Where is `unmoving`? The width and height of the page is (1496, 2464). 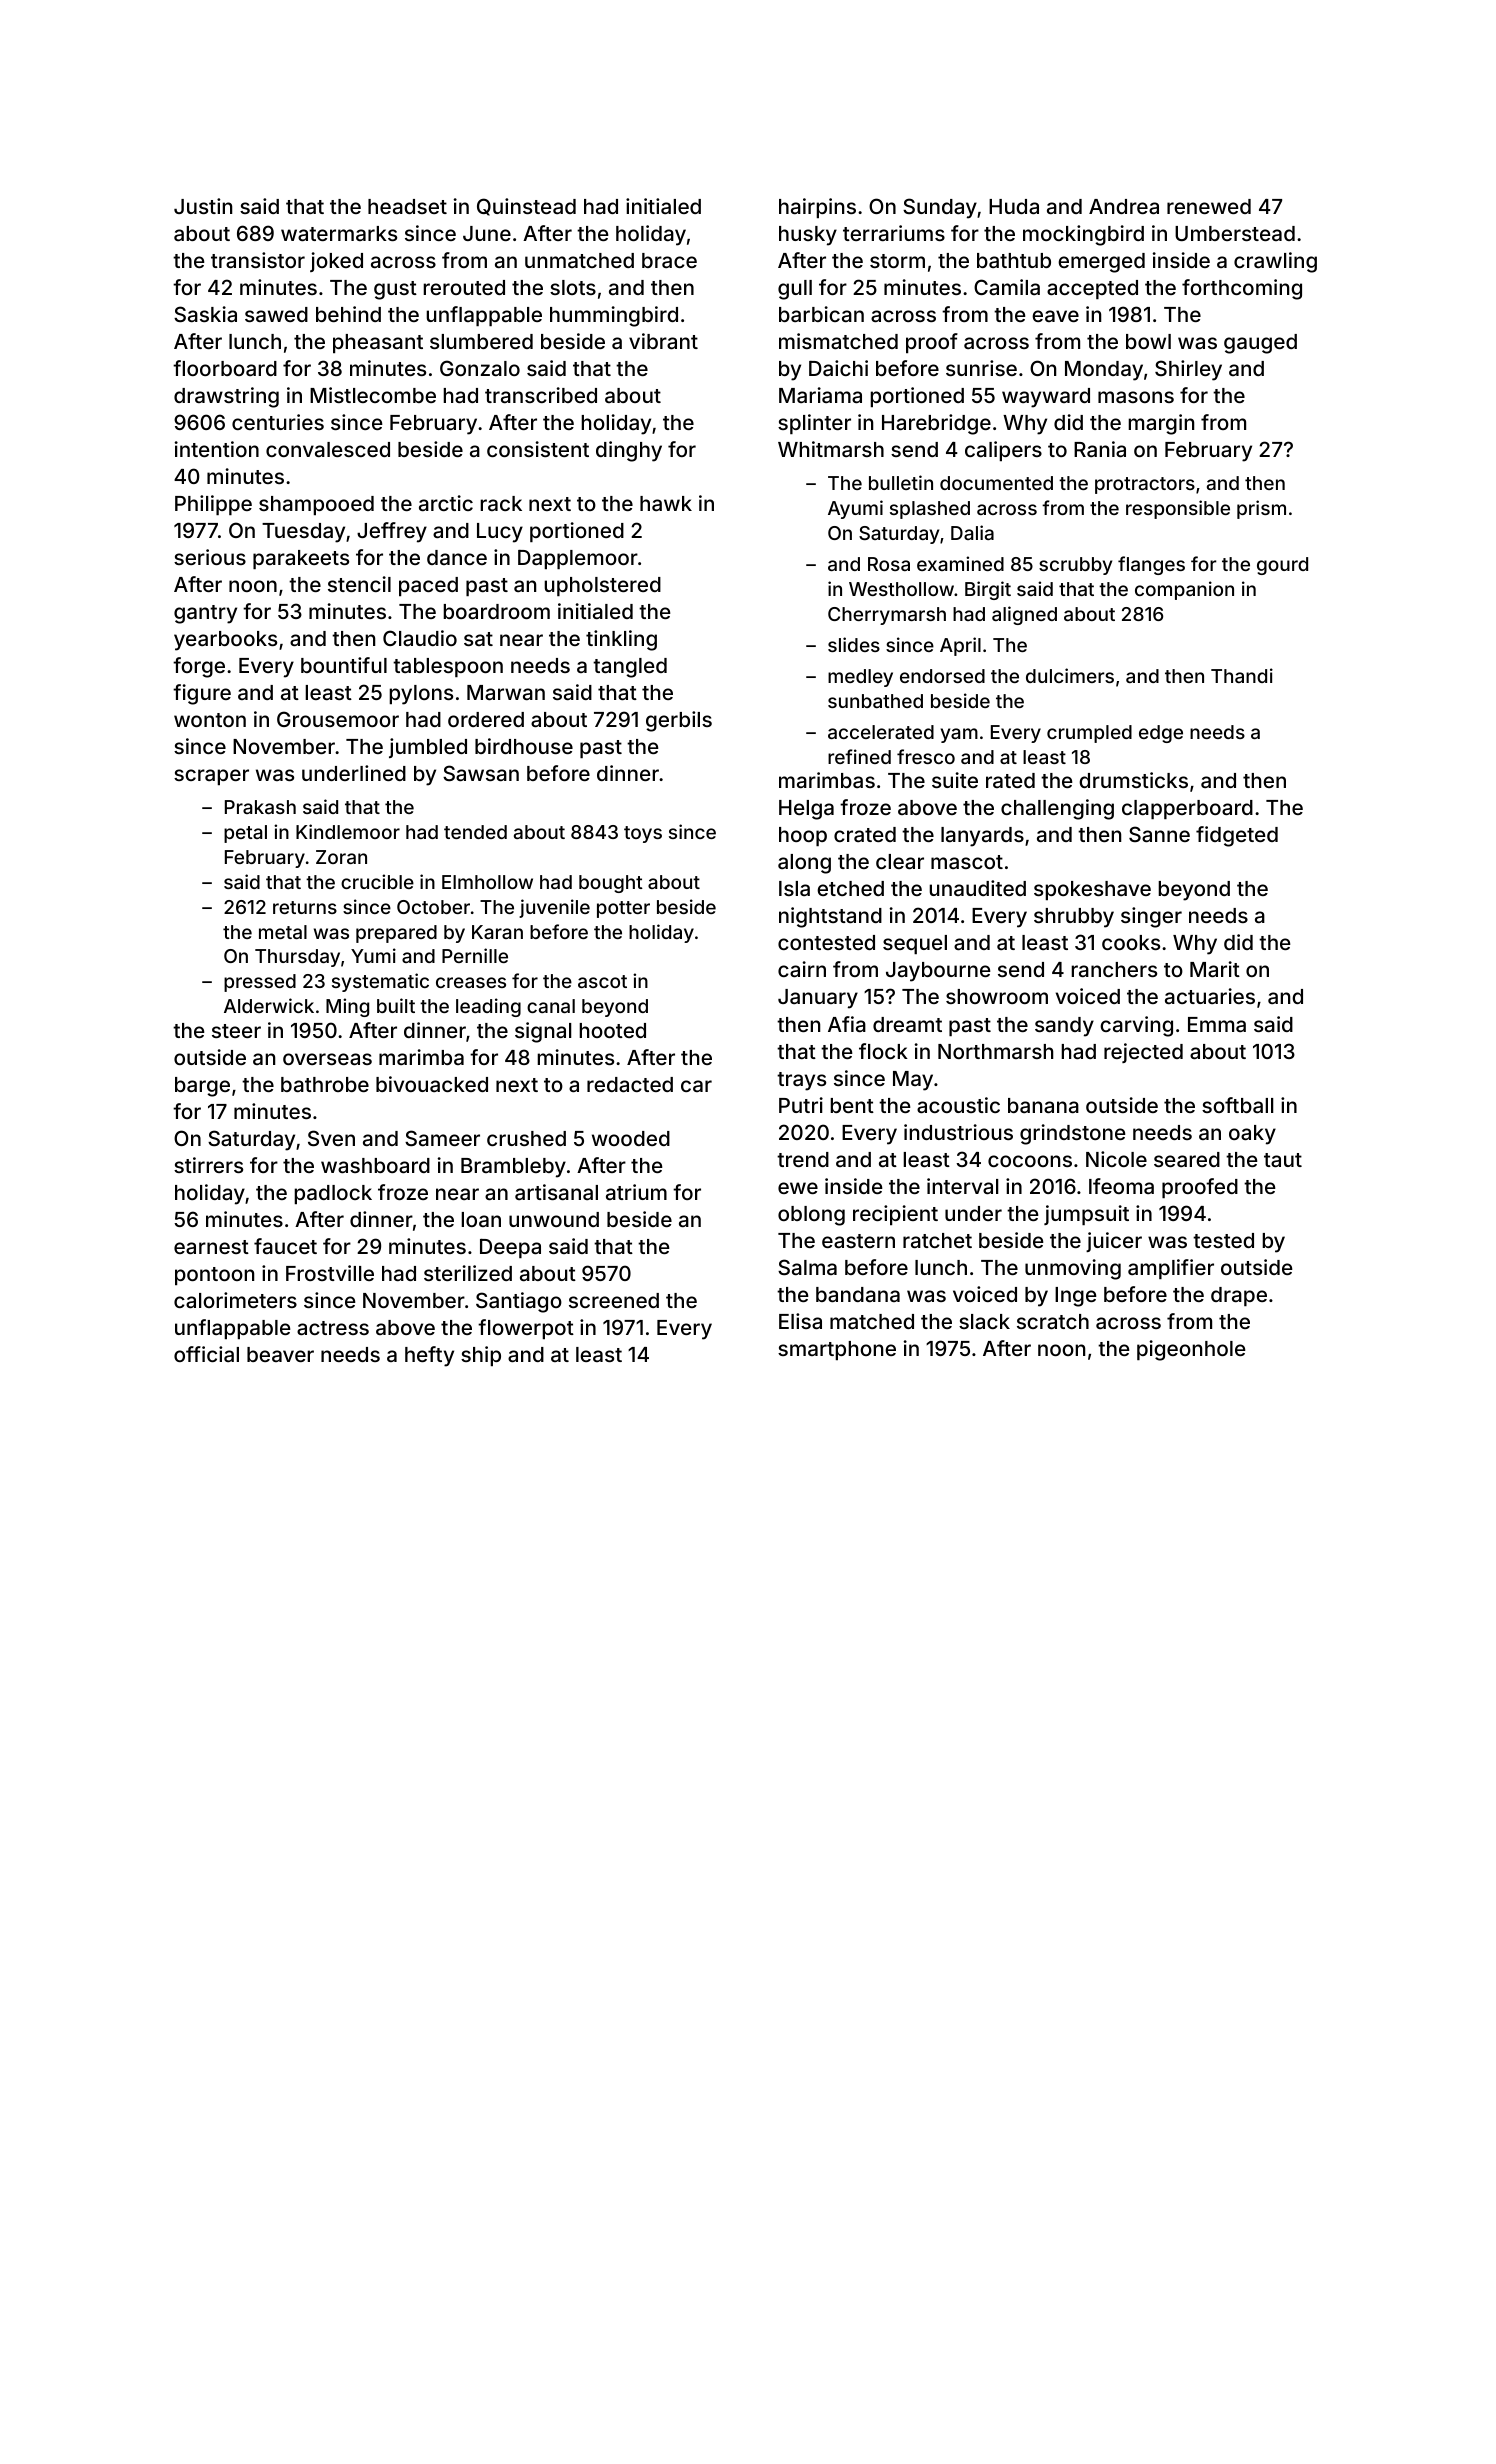 unmoving is located at coordinates (1073, 1269).
